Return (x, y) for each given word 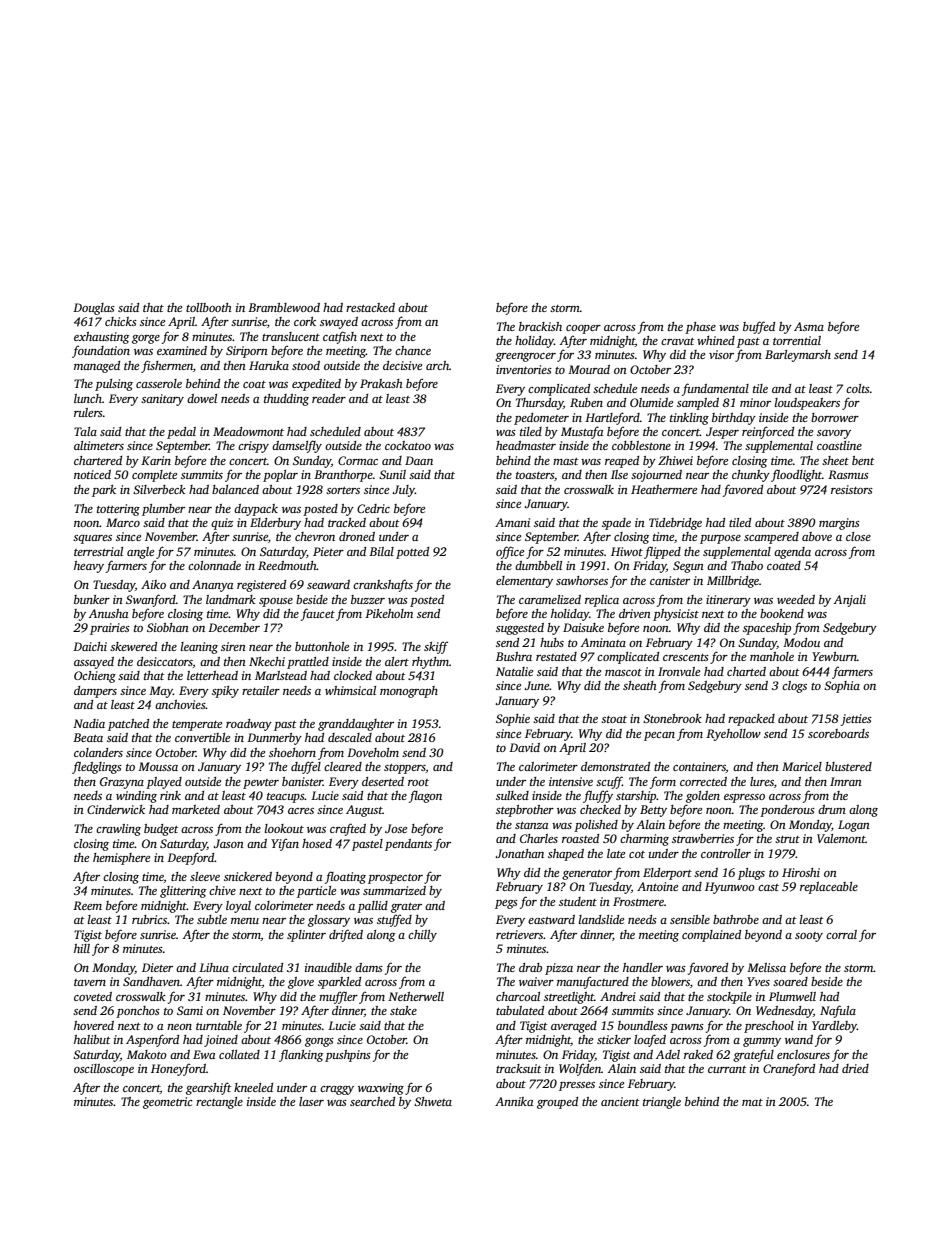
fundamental (715, 389)
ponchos (138, 1012)
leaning (199, 648)
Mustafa (582, 432)
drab (530, 967)
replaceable (829, 888)
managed (97, 367)
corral (841, 934)
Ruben (586, 402)
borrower (835, 417)
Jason (228, 843)
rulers (88, 412)
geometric (168, 1103)
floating (345, 877)
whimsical (350, 690)
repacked (751, 720)
